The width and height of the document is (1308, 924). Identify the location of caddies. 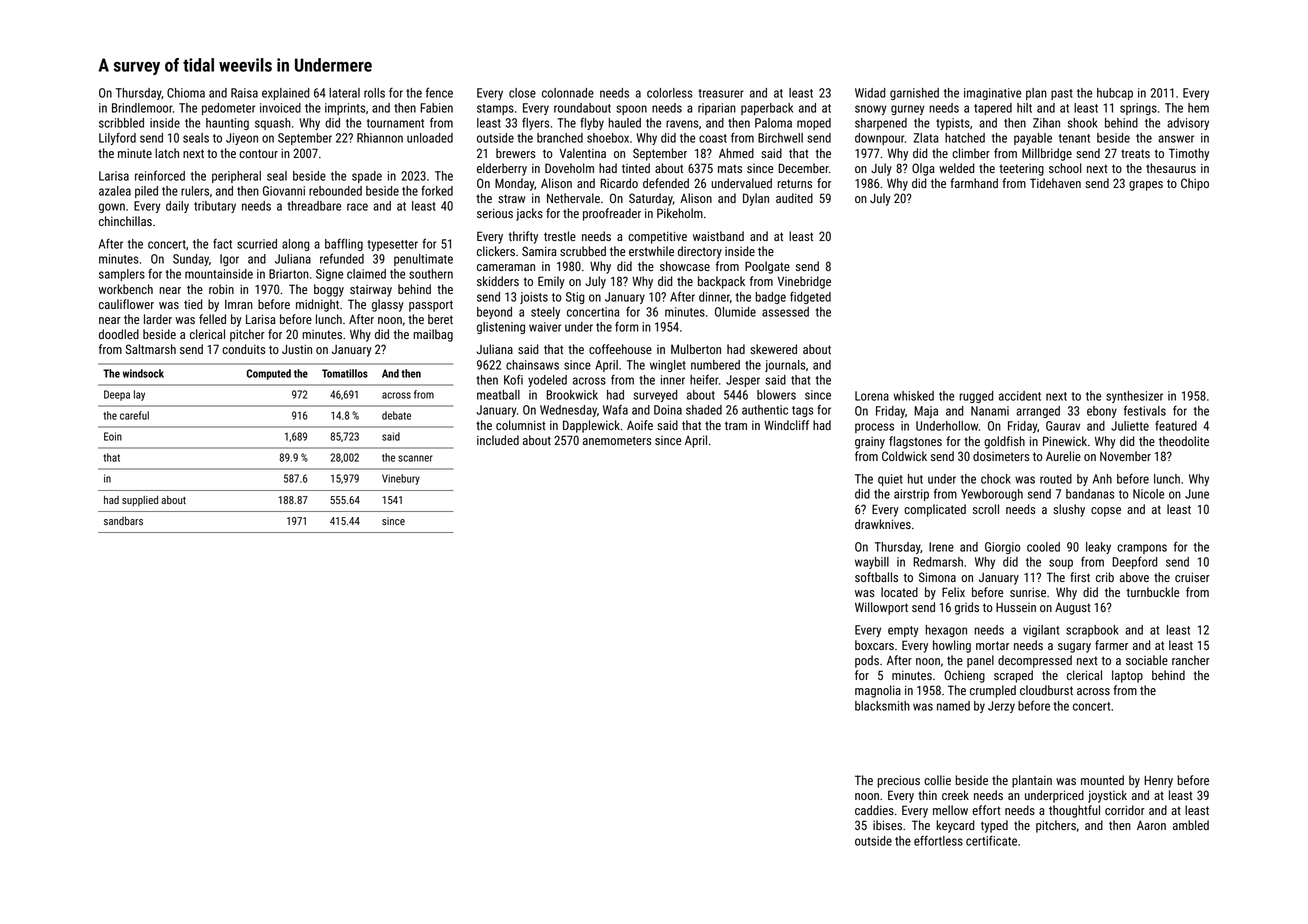
(874, 810).
